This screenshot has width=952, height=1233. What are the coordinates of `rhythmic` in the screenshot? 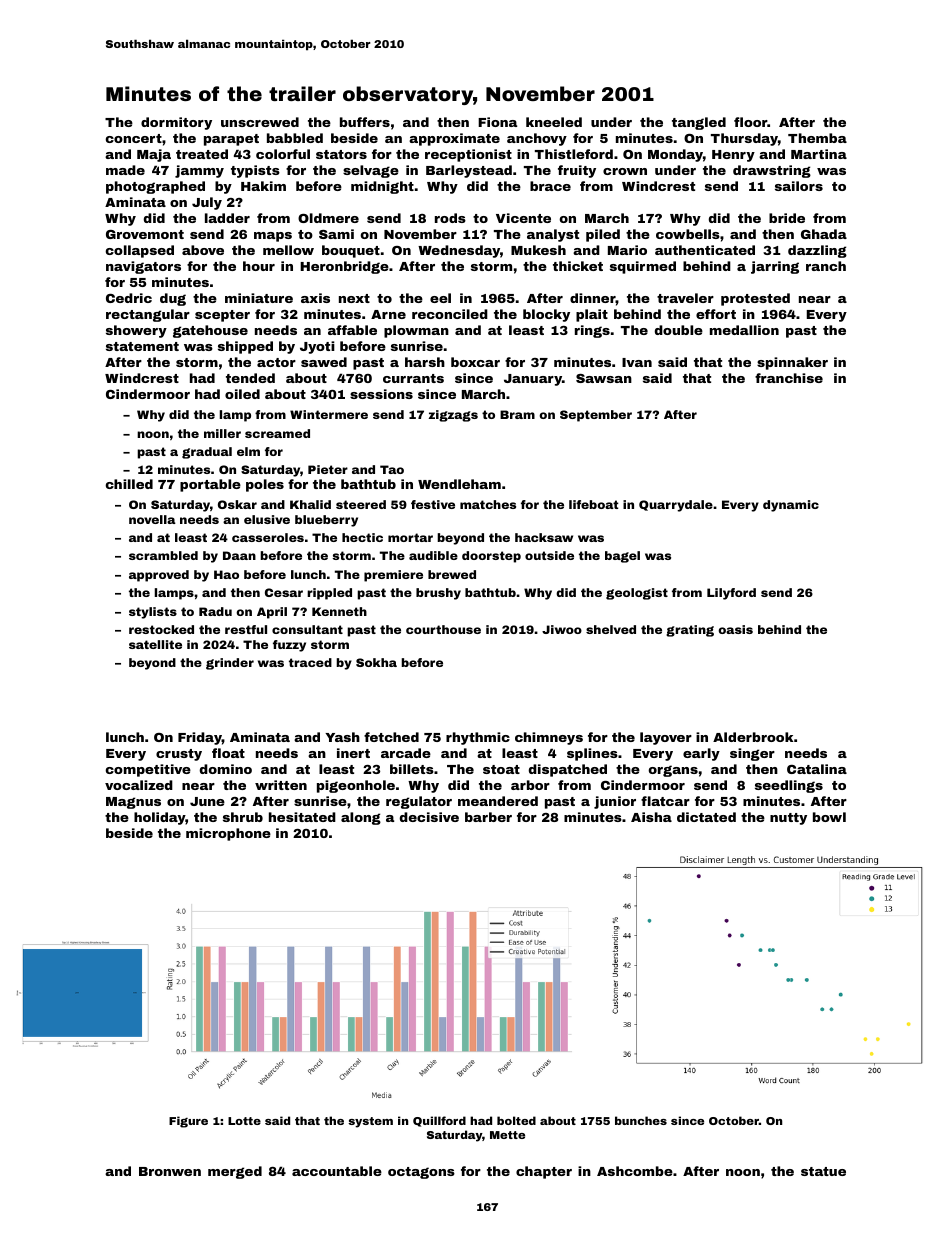 It's located at (478, 738).
